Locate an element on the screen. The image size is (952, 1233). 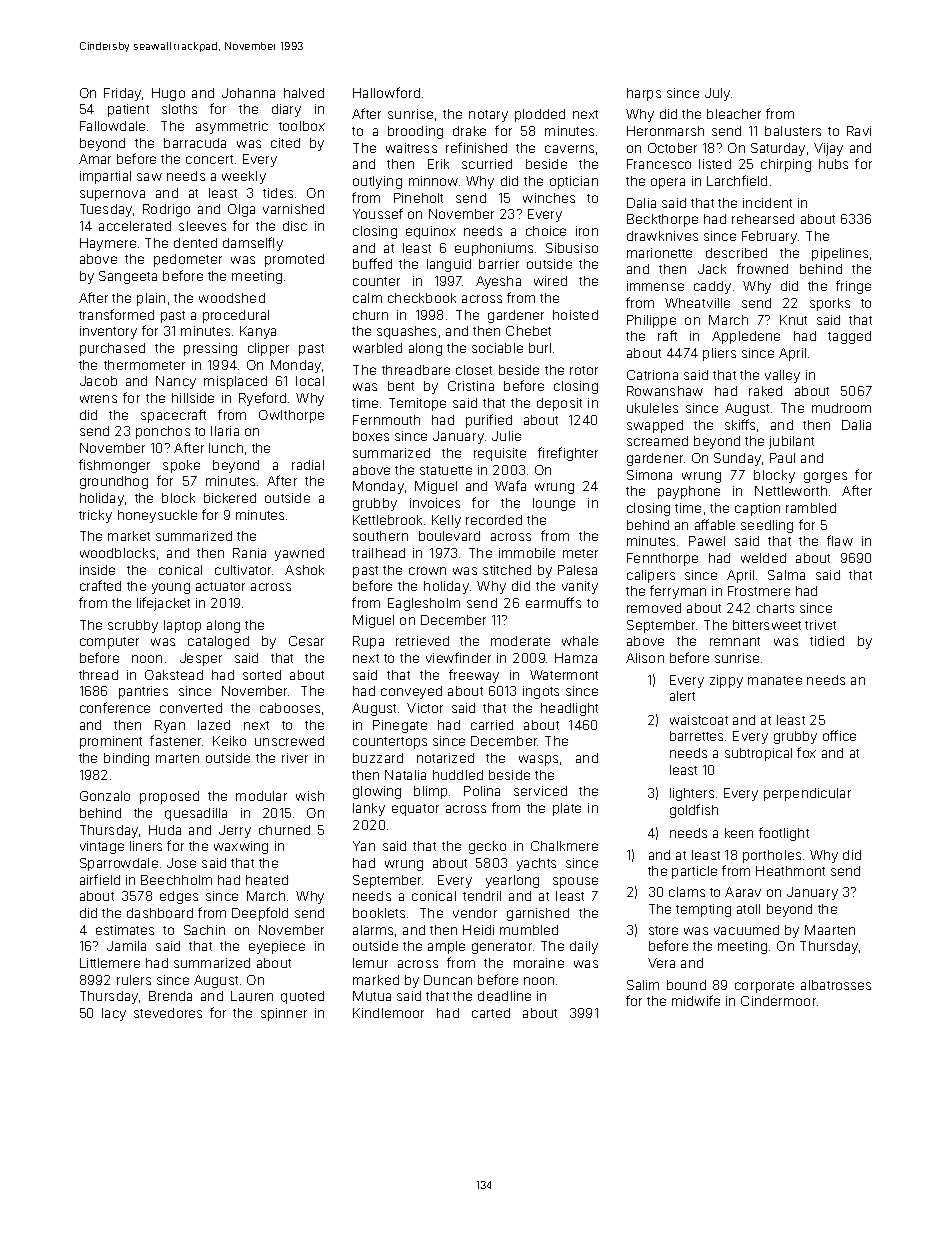
lacy is located at coordinates (114, 1014).
